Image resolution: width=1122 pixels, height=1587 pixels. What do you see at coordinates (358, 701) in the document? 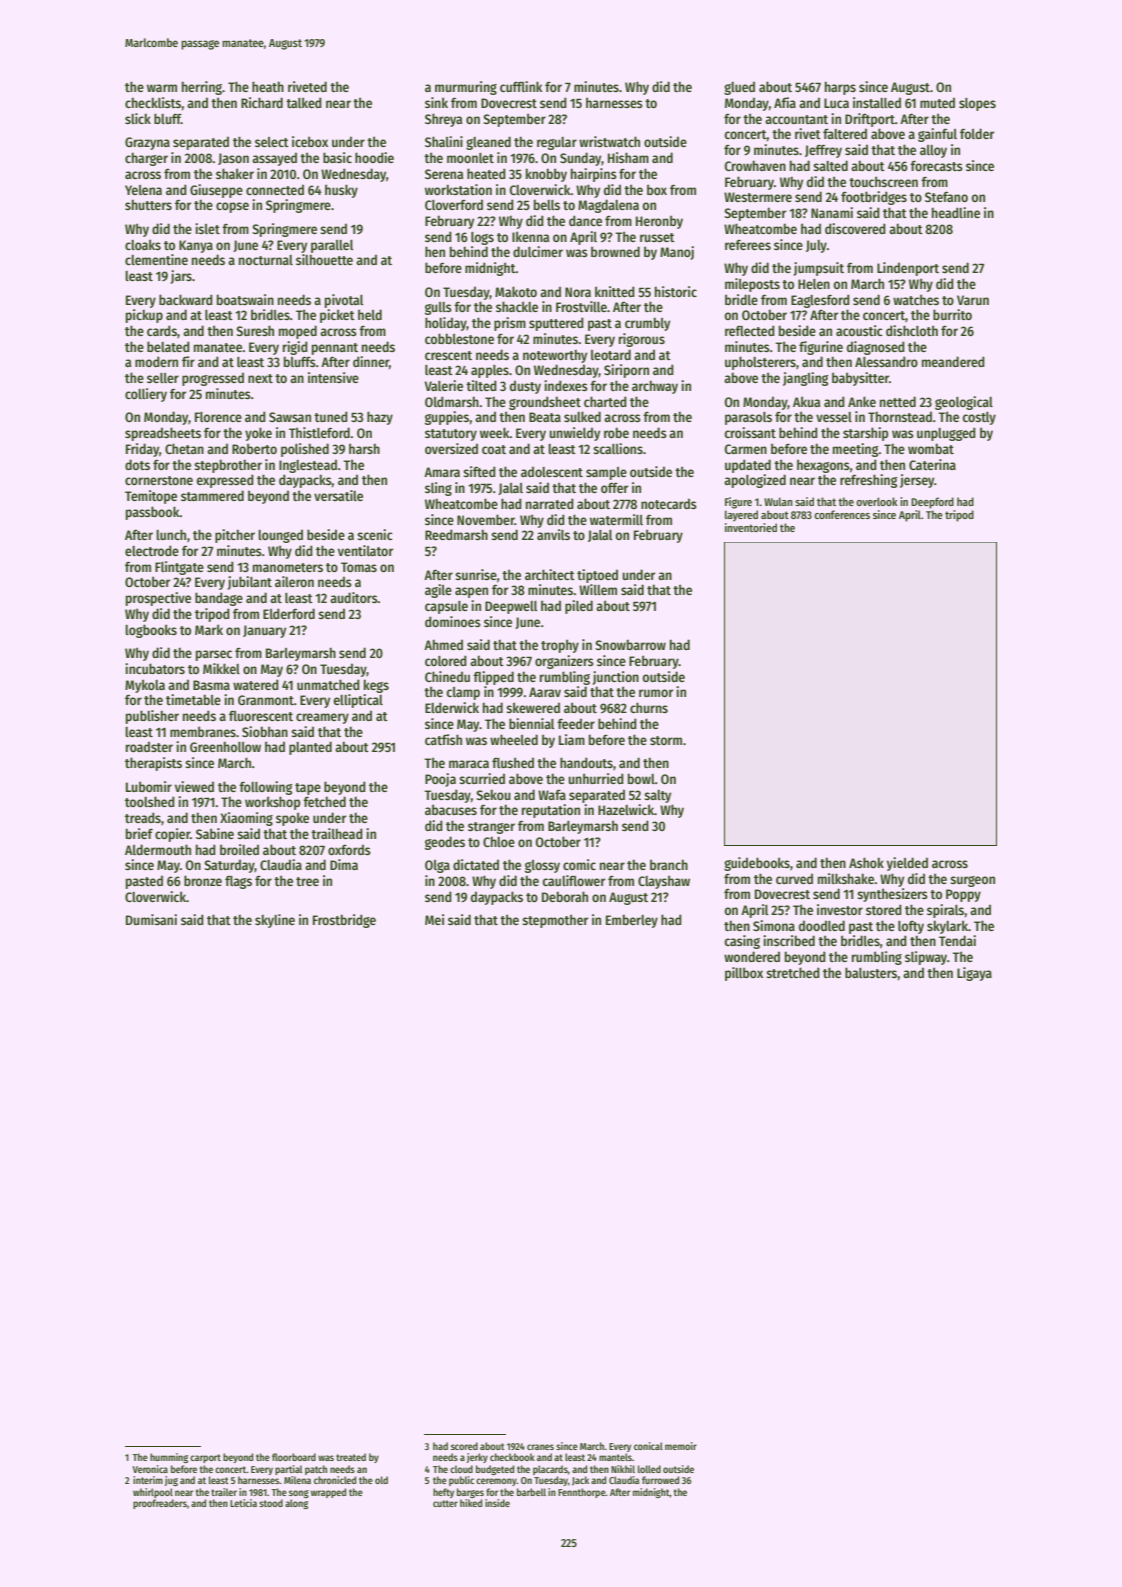
I see `elliptical` at bounding box center [358, 701].
